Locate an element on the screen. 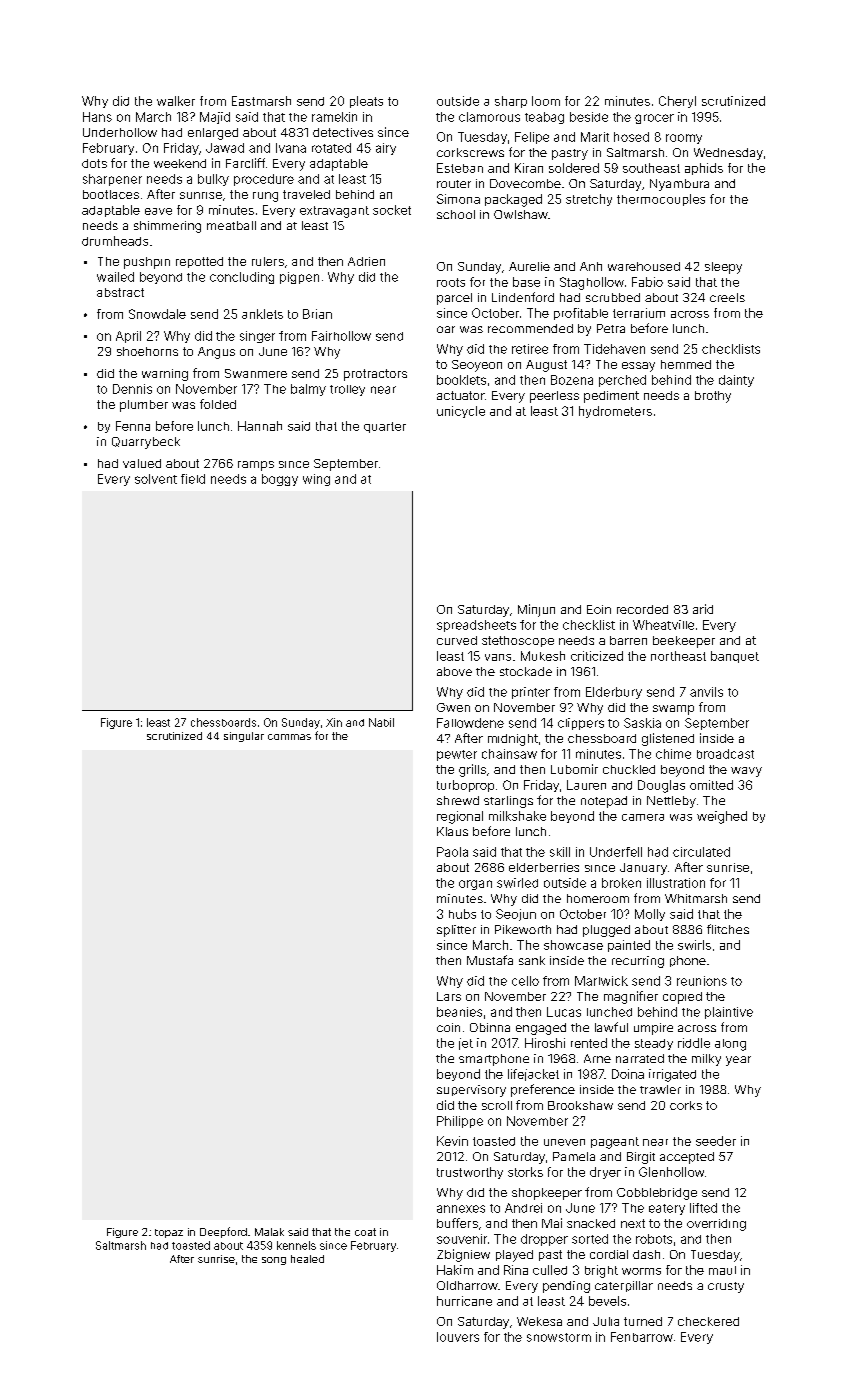 This screenshot has width=849, height=1400. commas is located at coordinates (289, 737).
